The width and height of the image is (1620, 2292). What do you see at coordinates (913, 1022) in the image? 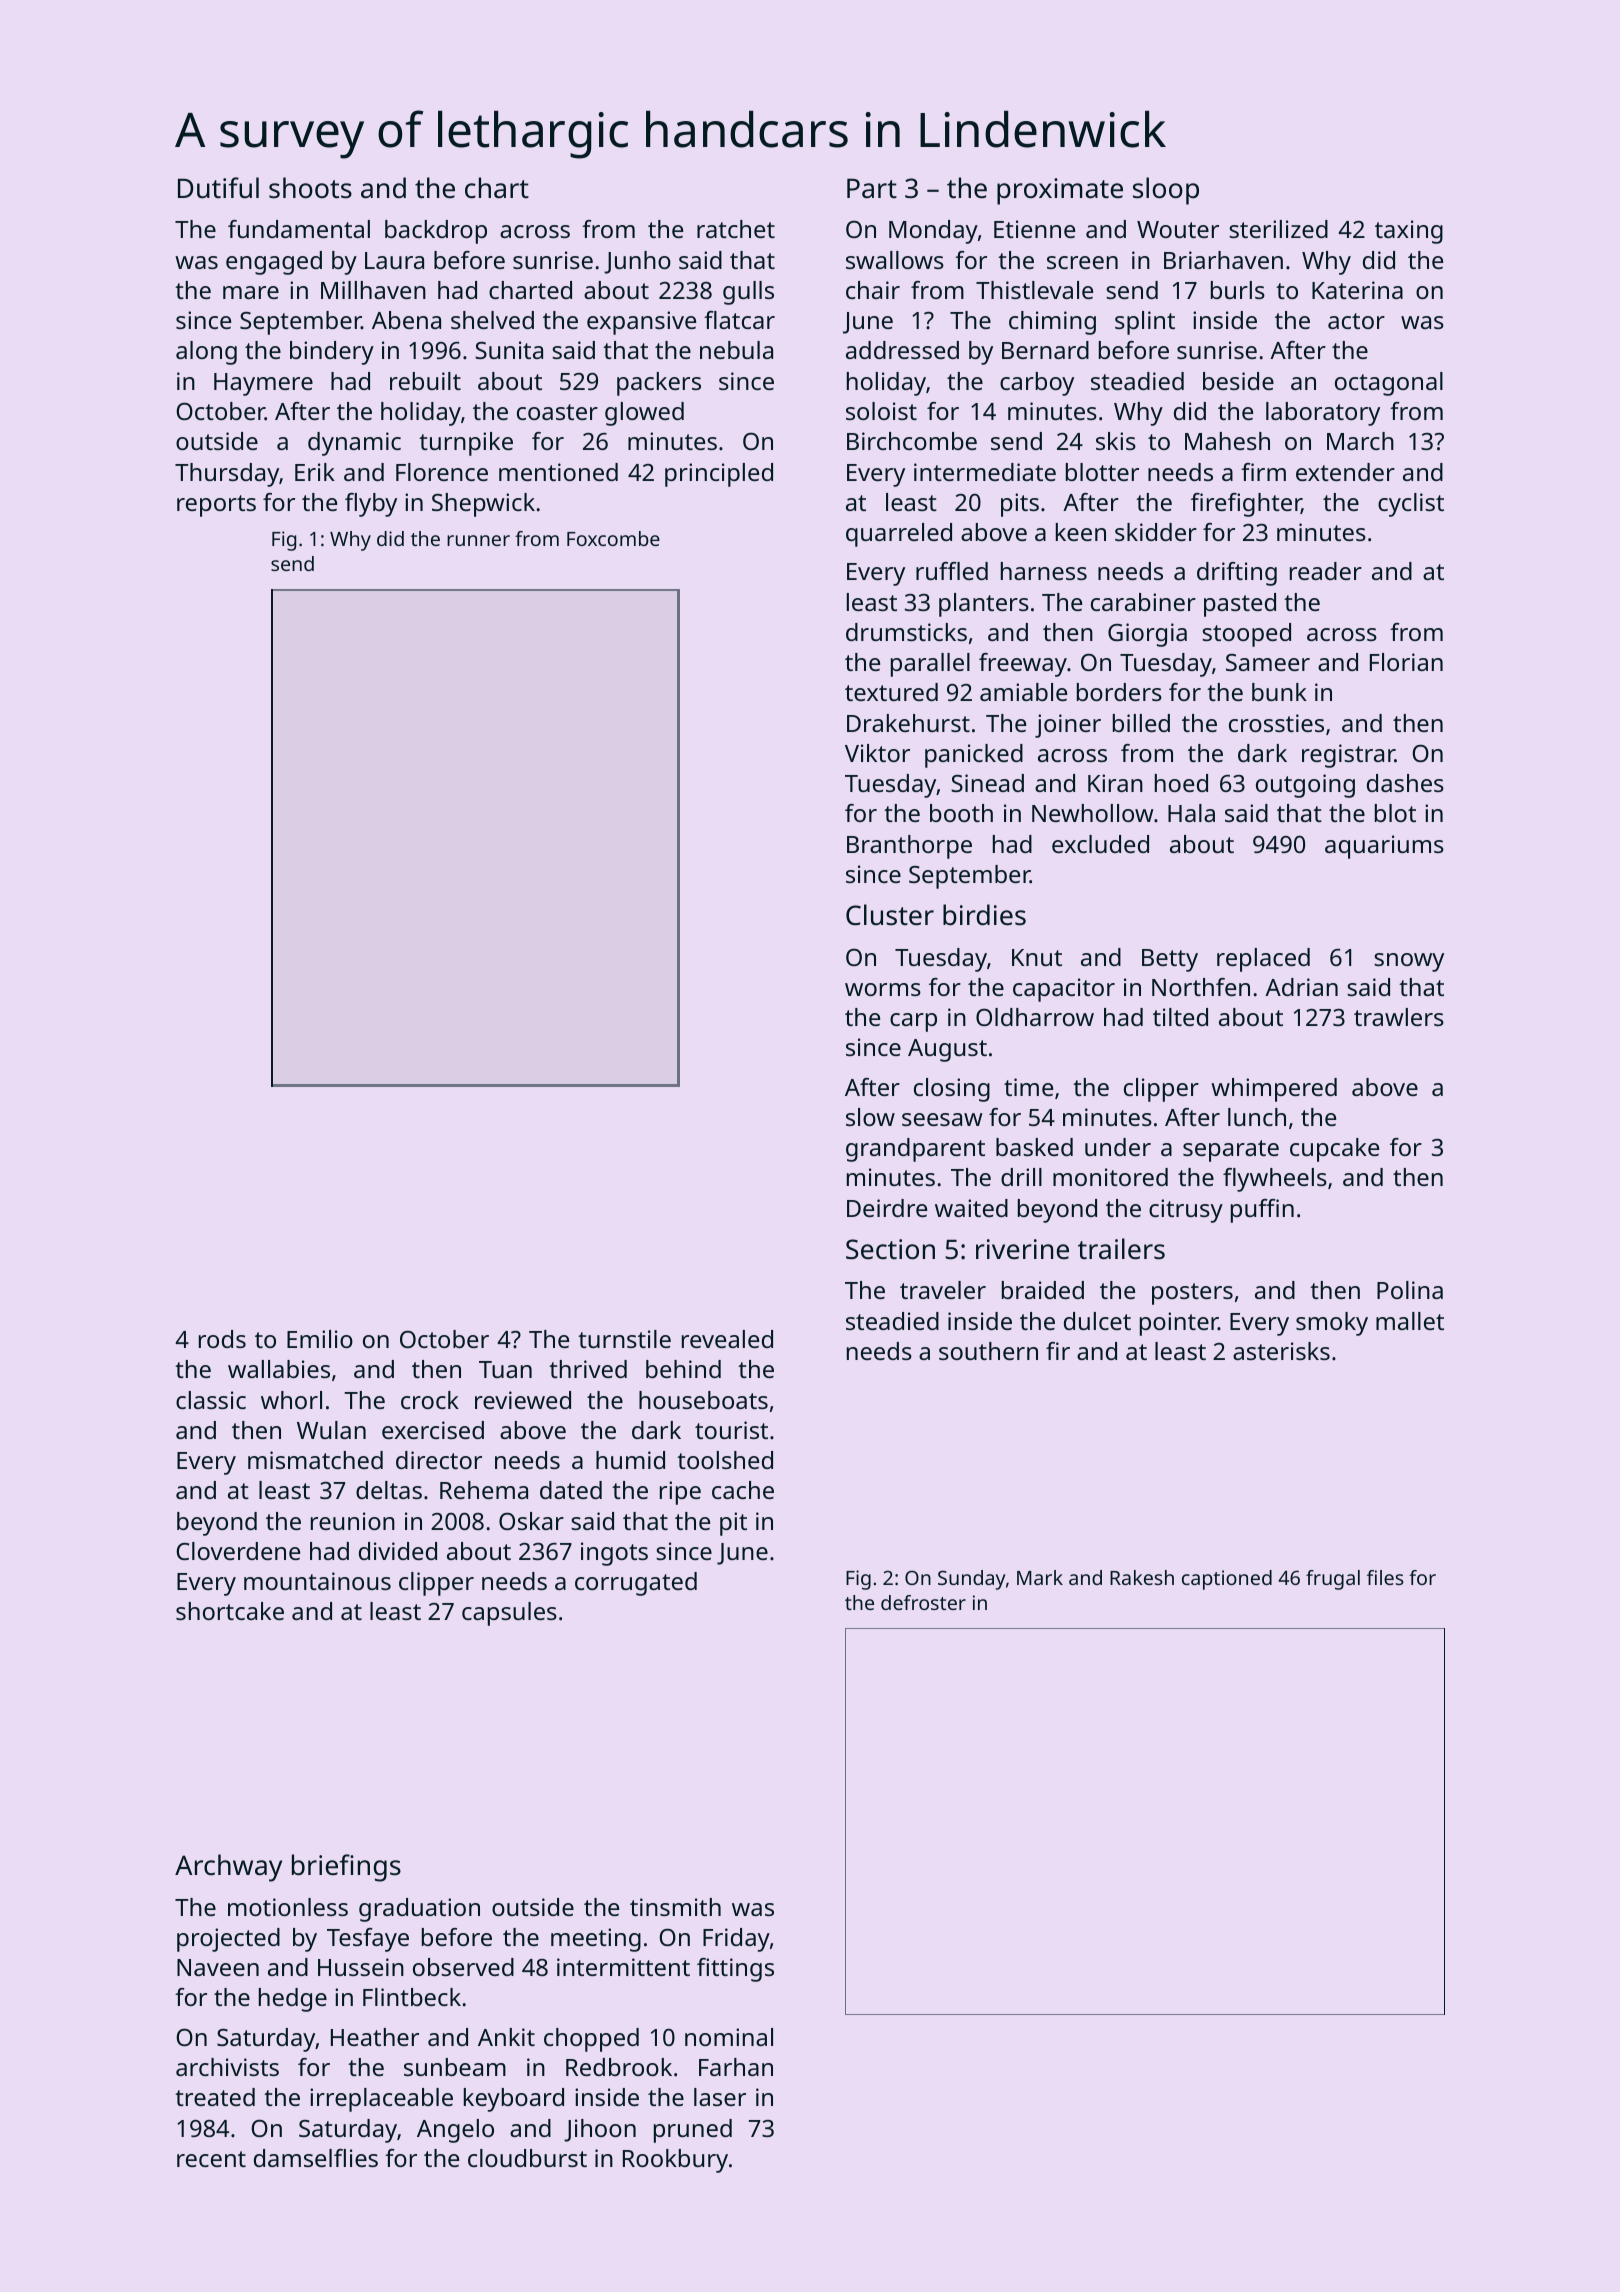
I see `carp` at bounding box center [913, 1022].
